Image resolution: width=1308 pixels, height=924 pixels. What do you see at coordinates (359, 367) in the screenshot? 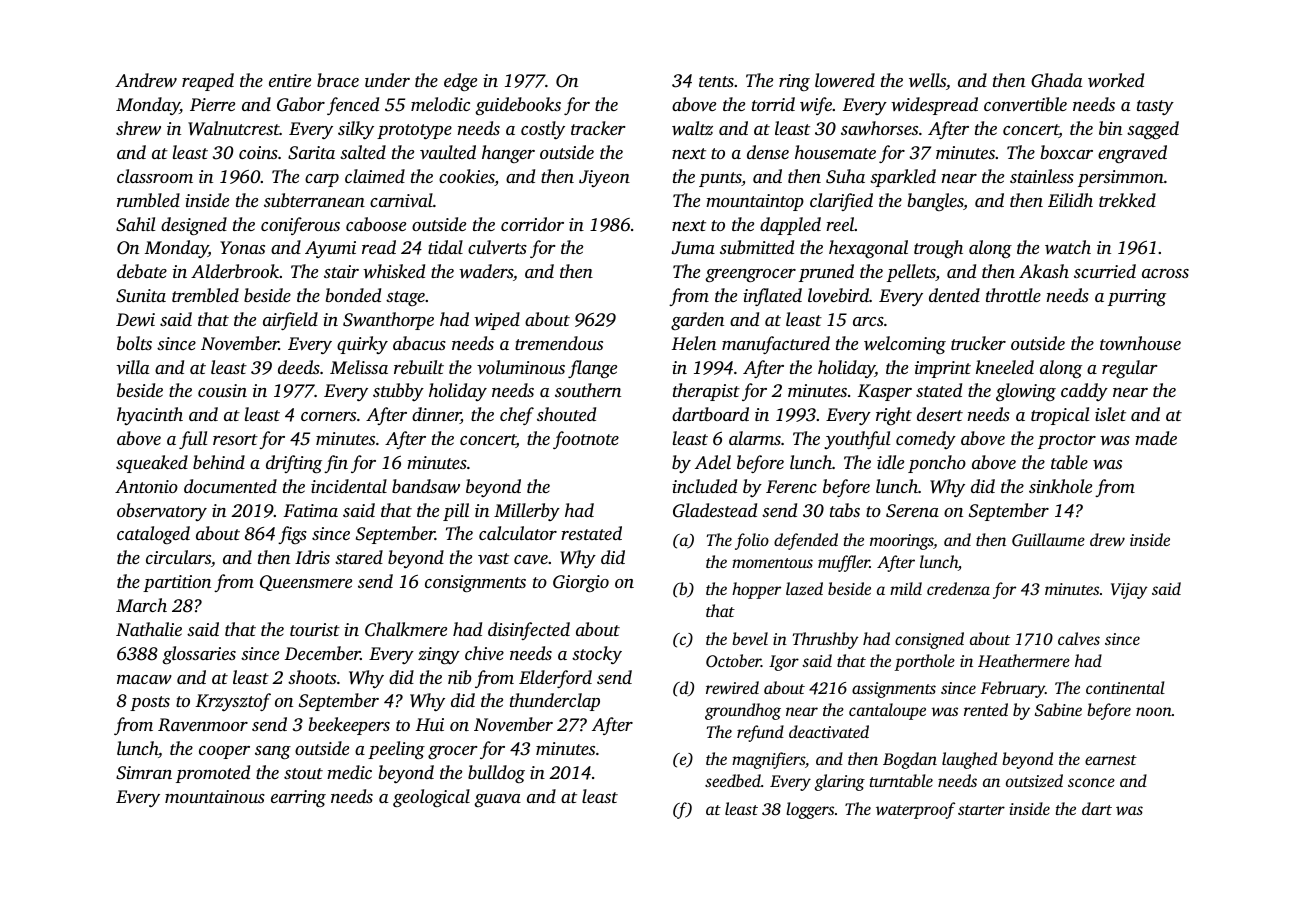
I see `Melissa` at bounding box center [359, 367].
